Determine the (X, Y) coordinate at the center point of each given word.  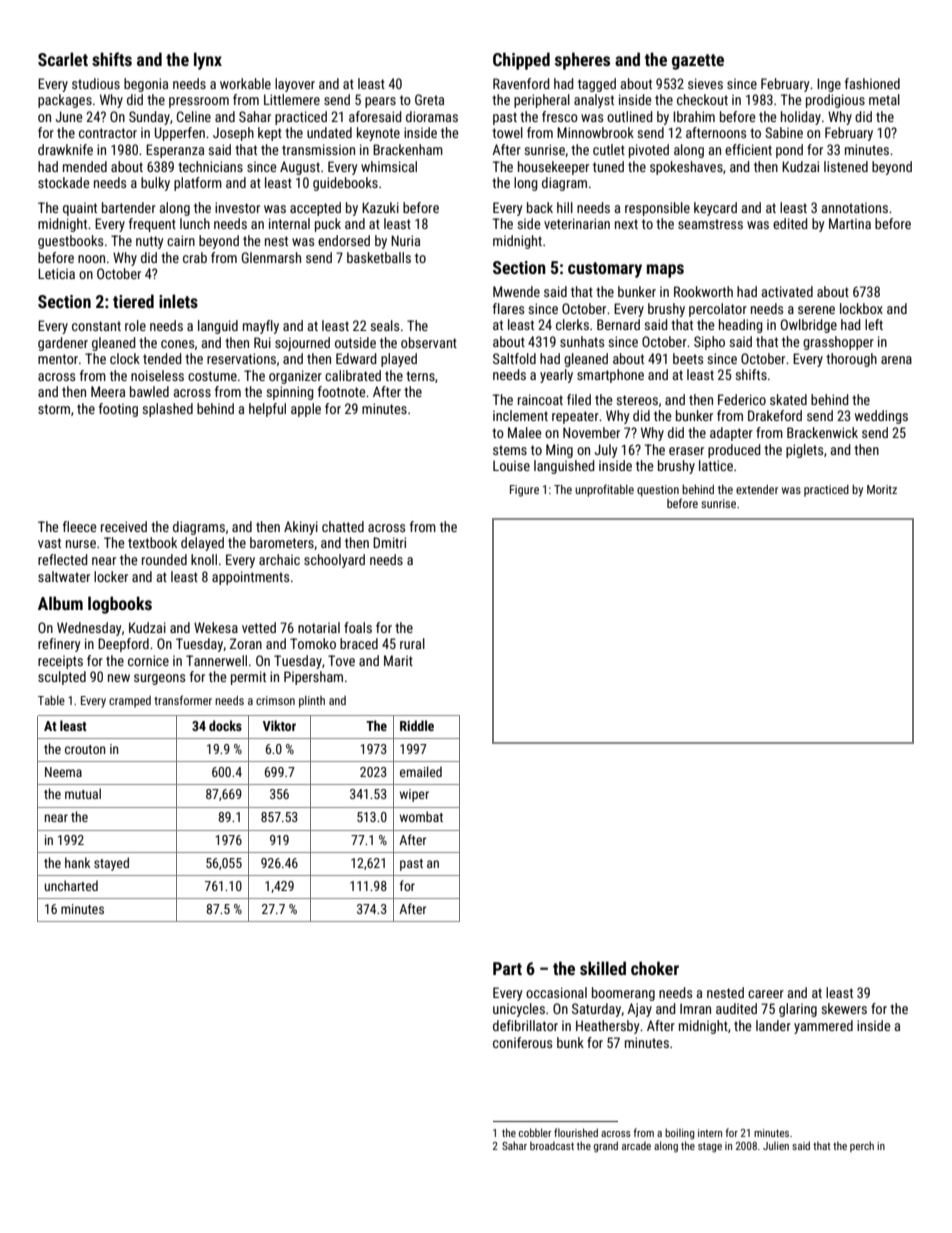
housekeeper (553, 168)
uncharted (71, 885)
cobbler (535, 1132)
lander (773, 1025)
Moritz (882, 489)
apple (306, 410)
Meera (108, 391)
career (766, 994)
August (300, 168)
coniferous (522, 1042)
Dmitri (389, 542)
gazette (698, 62)
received (124, 526)
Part (507, 968)
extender (757, 489)
